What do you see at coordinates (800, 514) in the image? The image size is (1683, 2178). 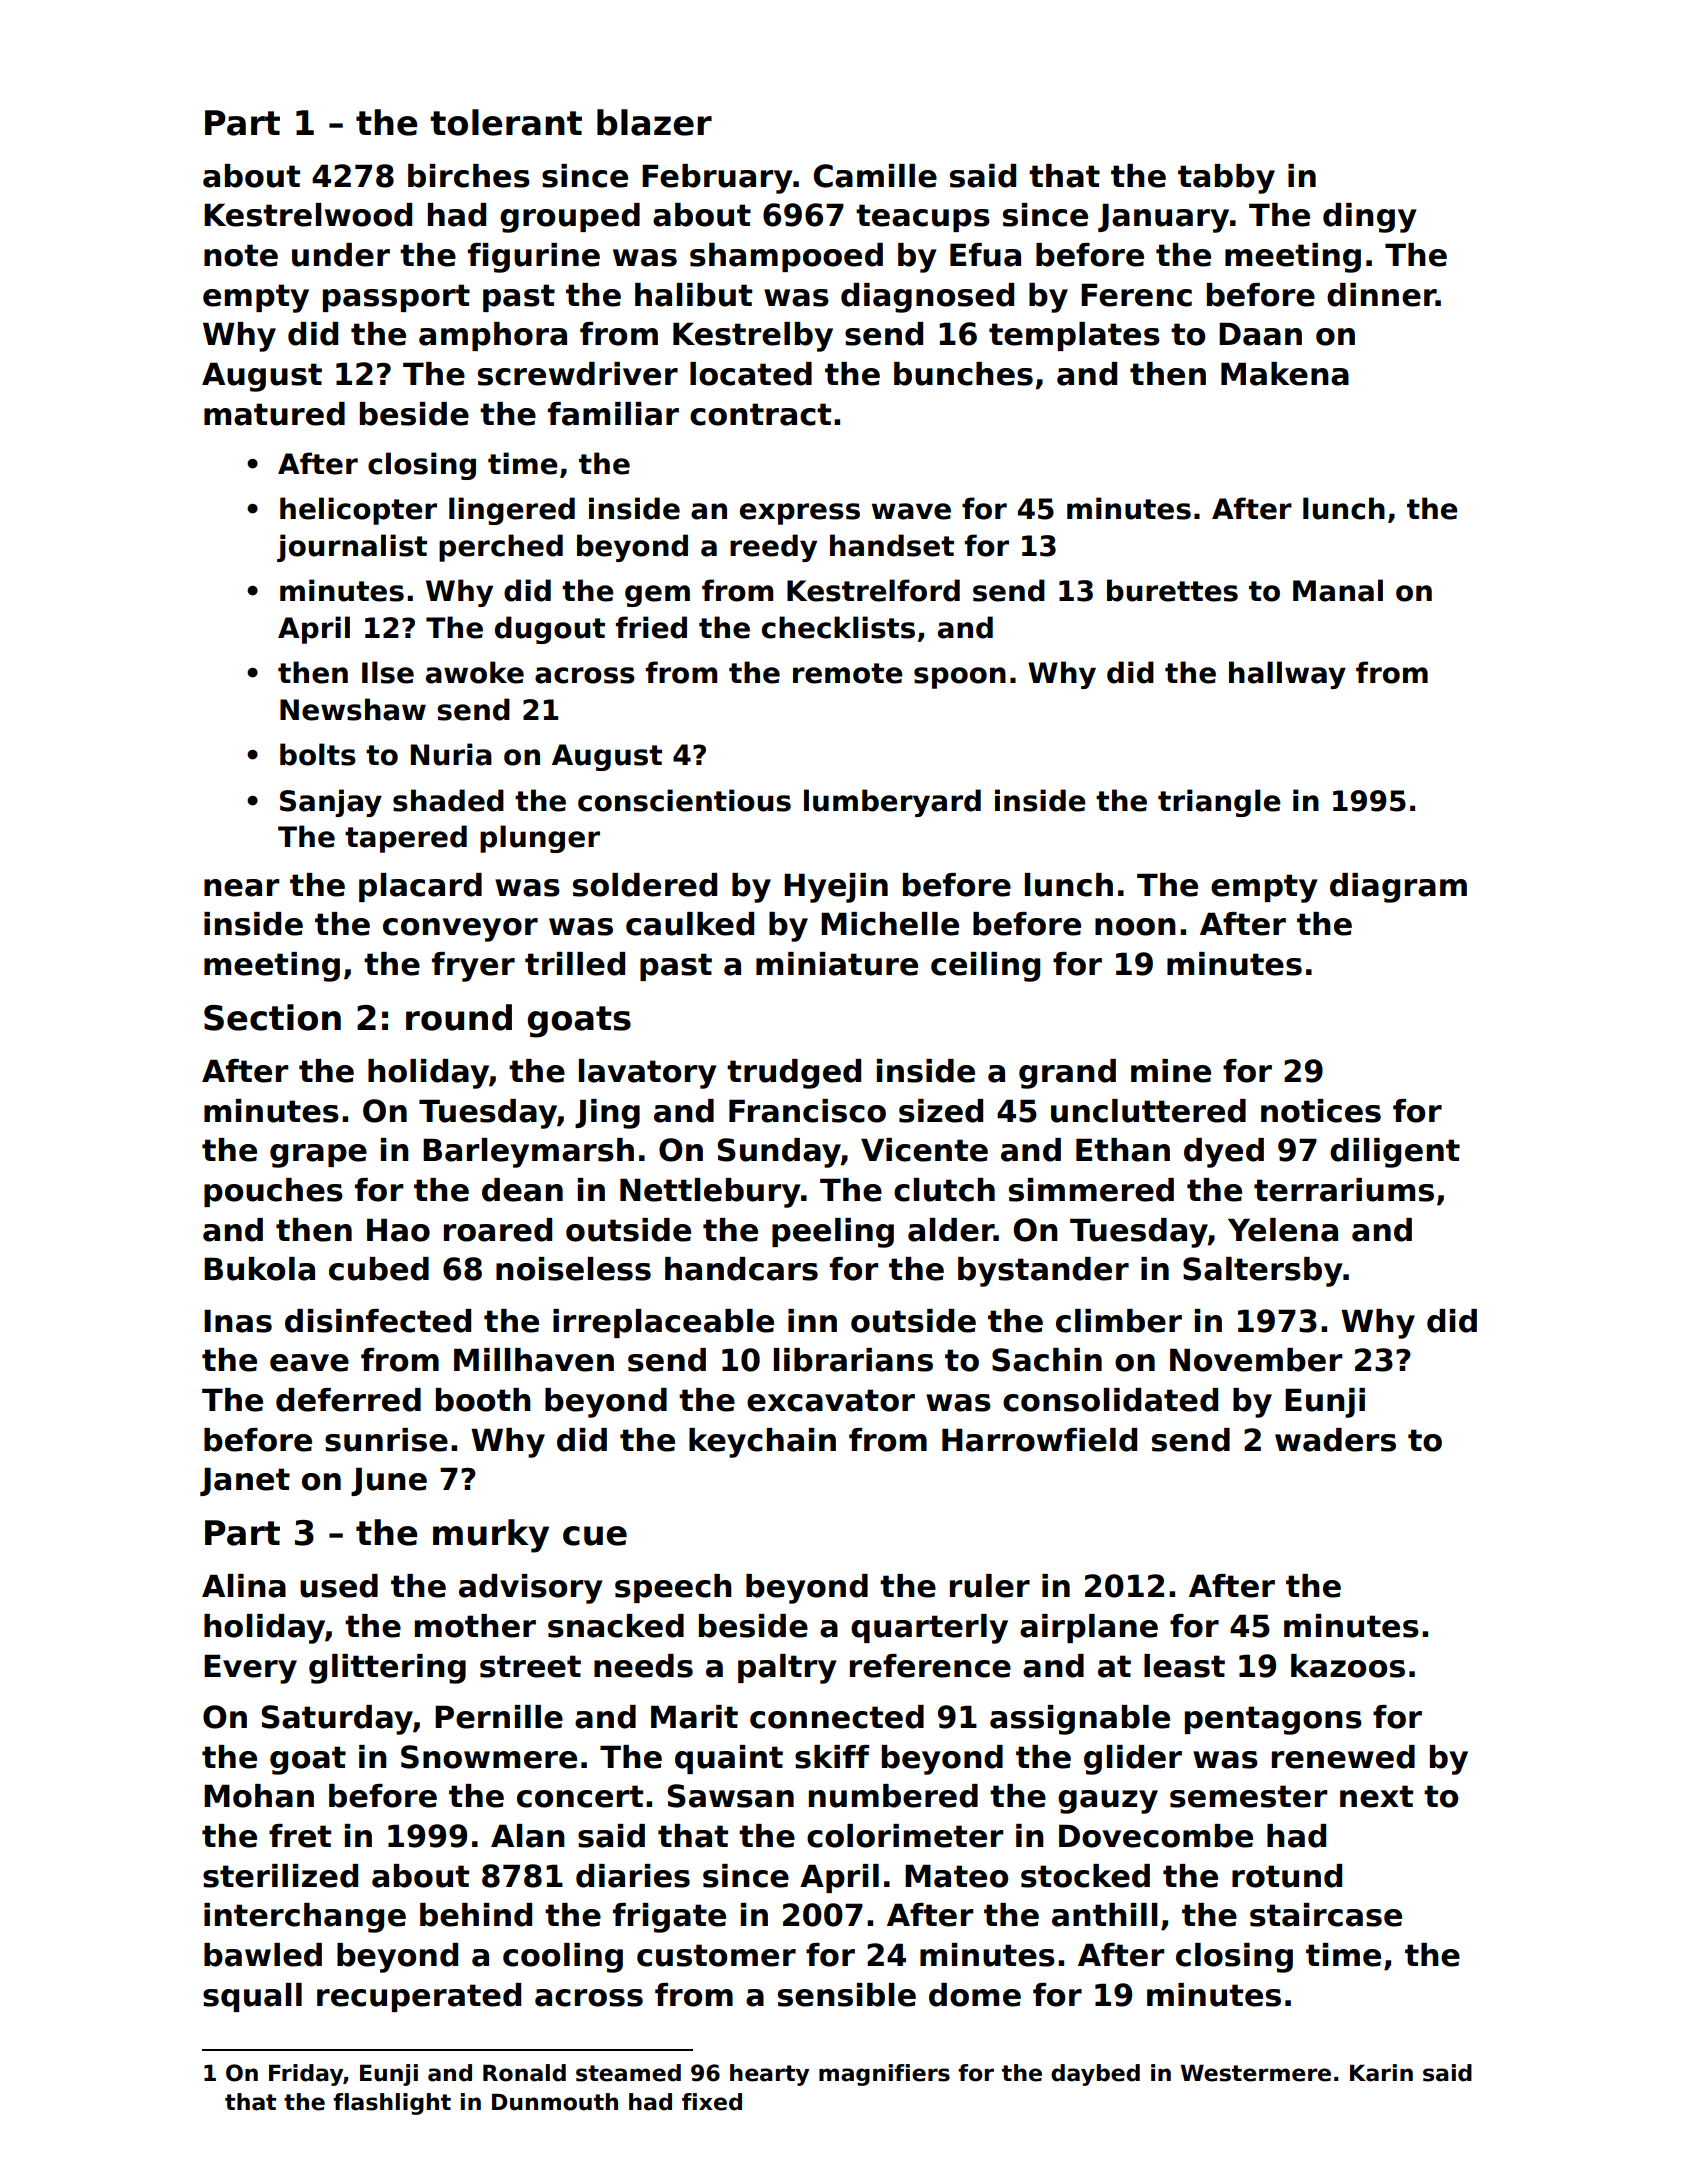 I see `express` at bounding box center [800, 514].
